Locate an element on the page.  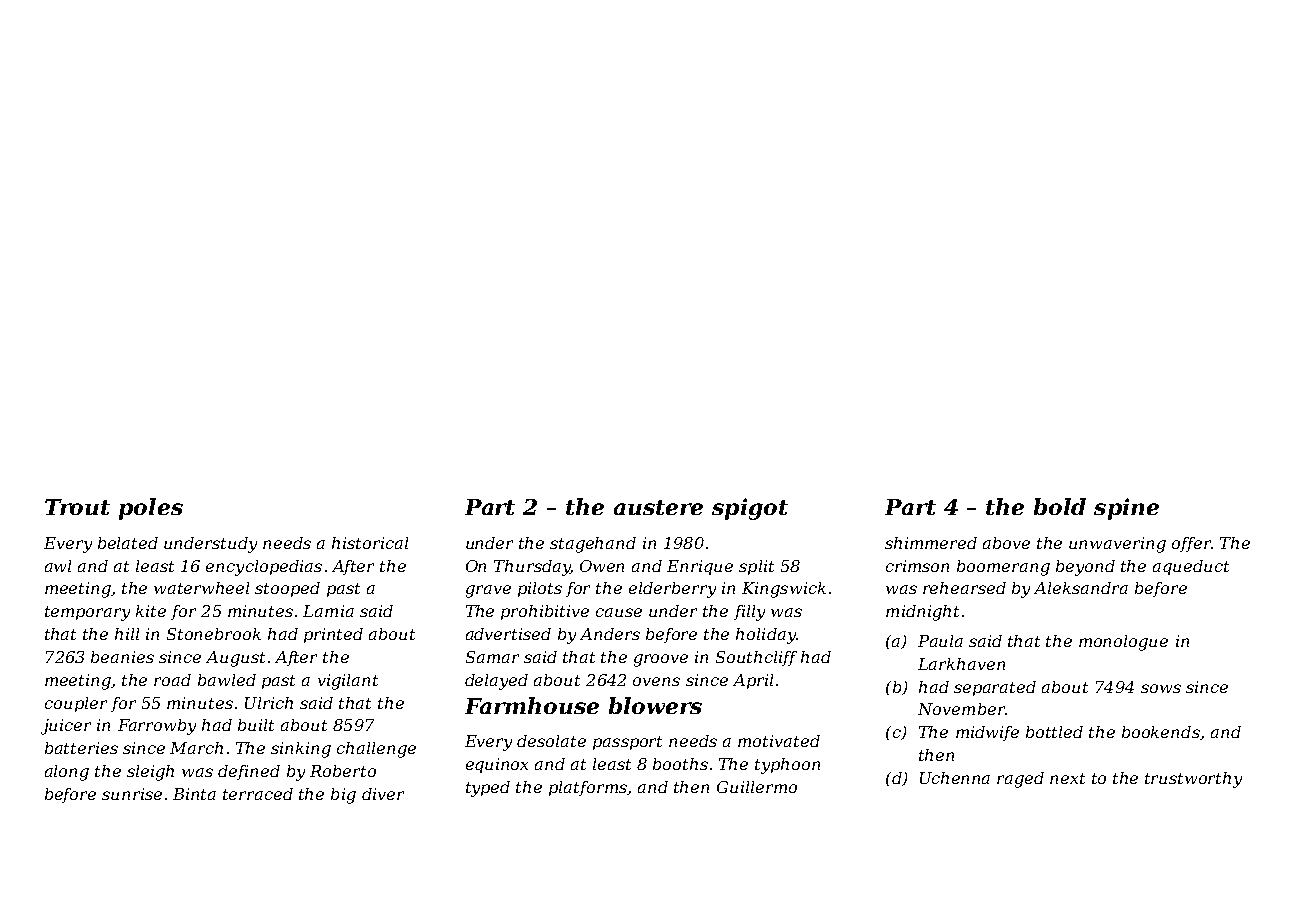
coupler is located at coordinates (76, 704).
